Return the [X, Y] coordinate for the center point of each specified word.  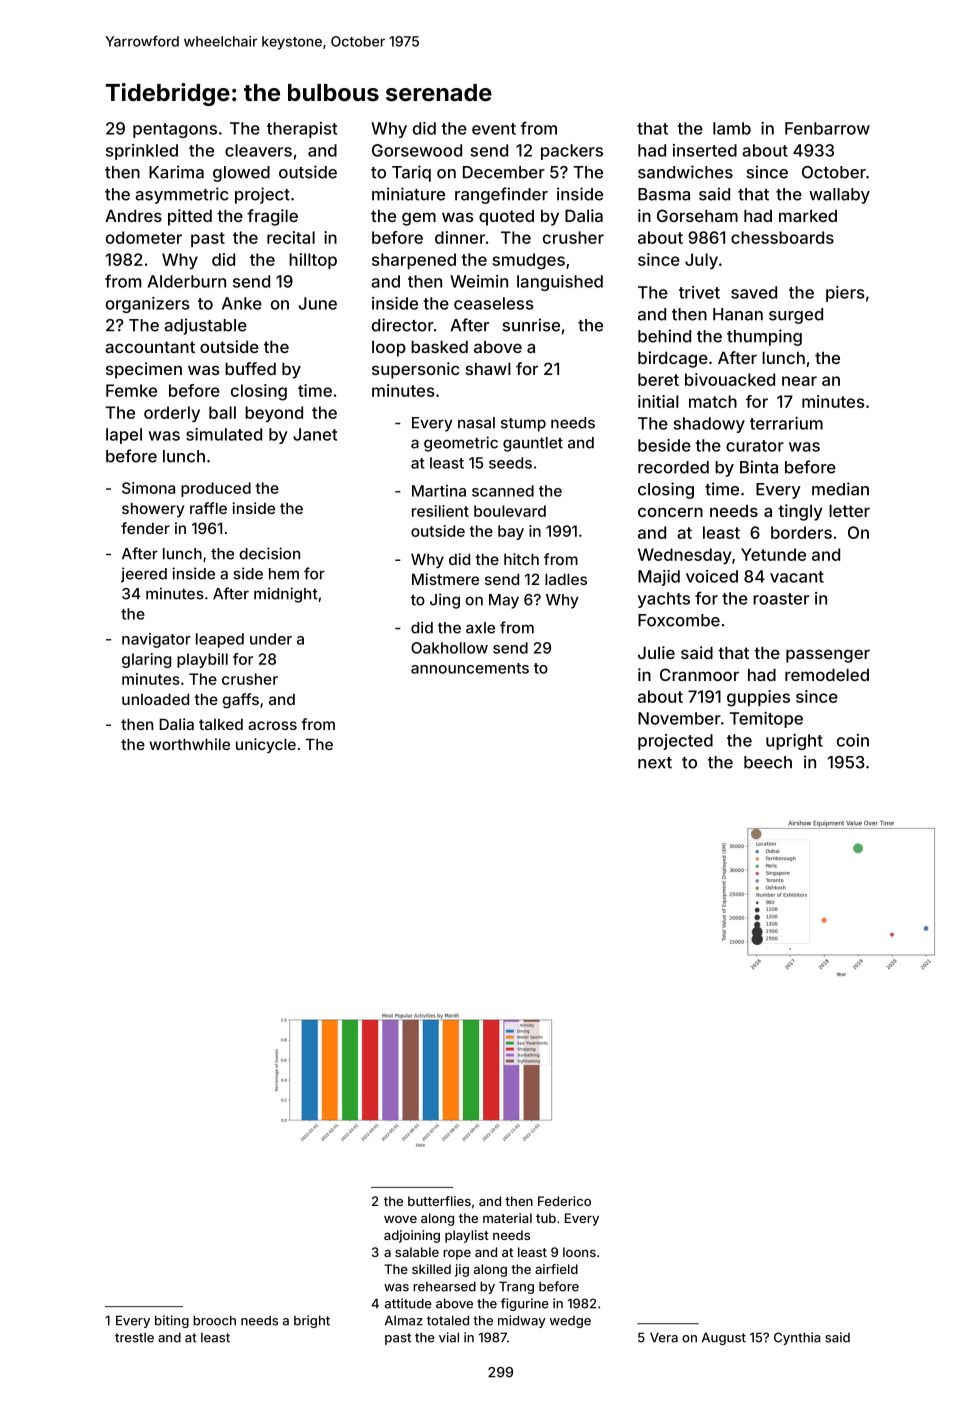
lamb [732, 128]
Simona [148, 488]
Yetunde [773, 554]
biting [172, 1321]
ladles [566, 579]
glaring [146, 660]
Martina [439, 491]
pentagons [175, 130]
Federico [564, 1201]
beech [768, 762]
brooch [214, 1320]
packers [572, 152]
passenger [828, 656]
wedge [570, 1322]
